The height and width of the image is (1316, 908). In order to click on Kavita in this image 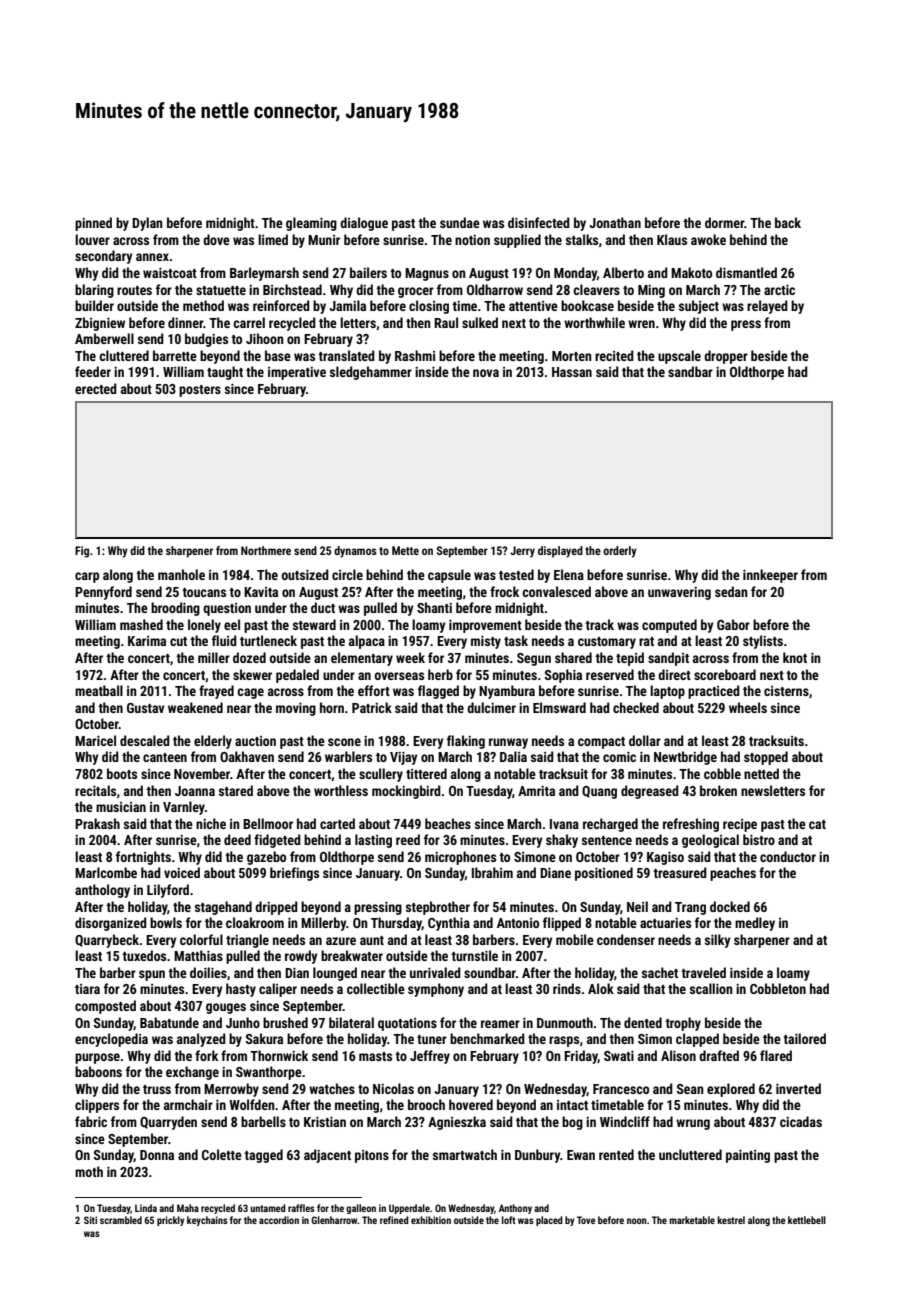, I will do `click(261, 592)`.
